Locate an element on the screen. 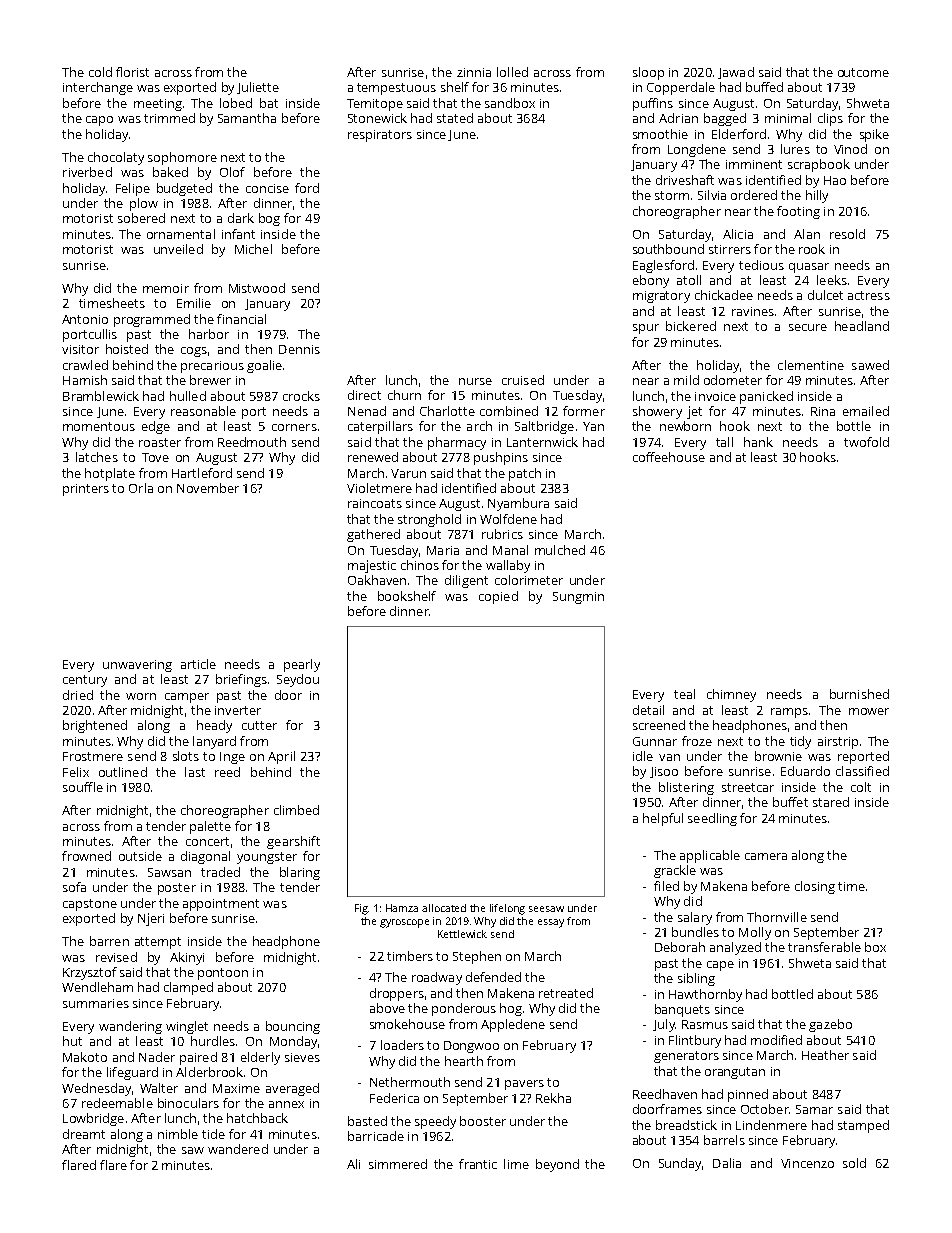 This screenshot has height=1233, width=952. inverter is located at coordinates (238, 710).
